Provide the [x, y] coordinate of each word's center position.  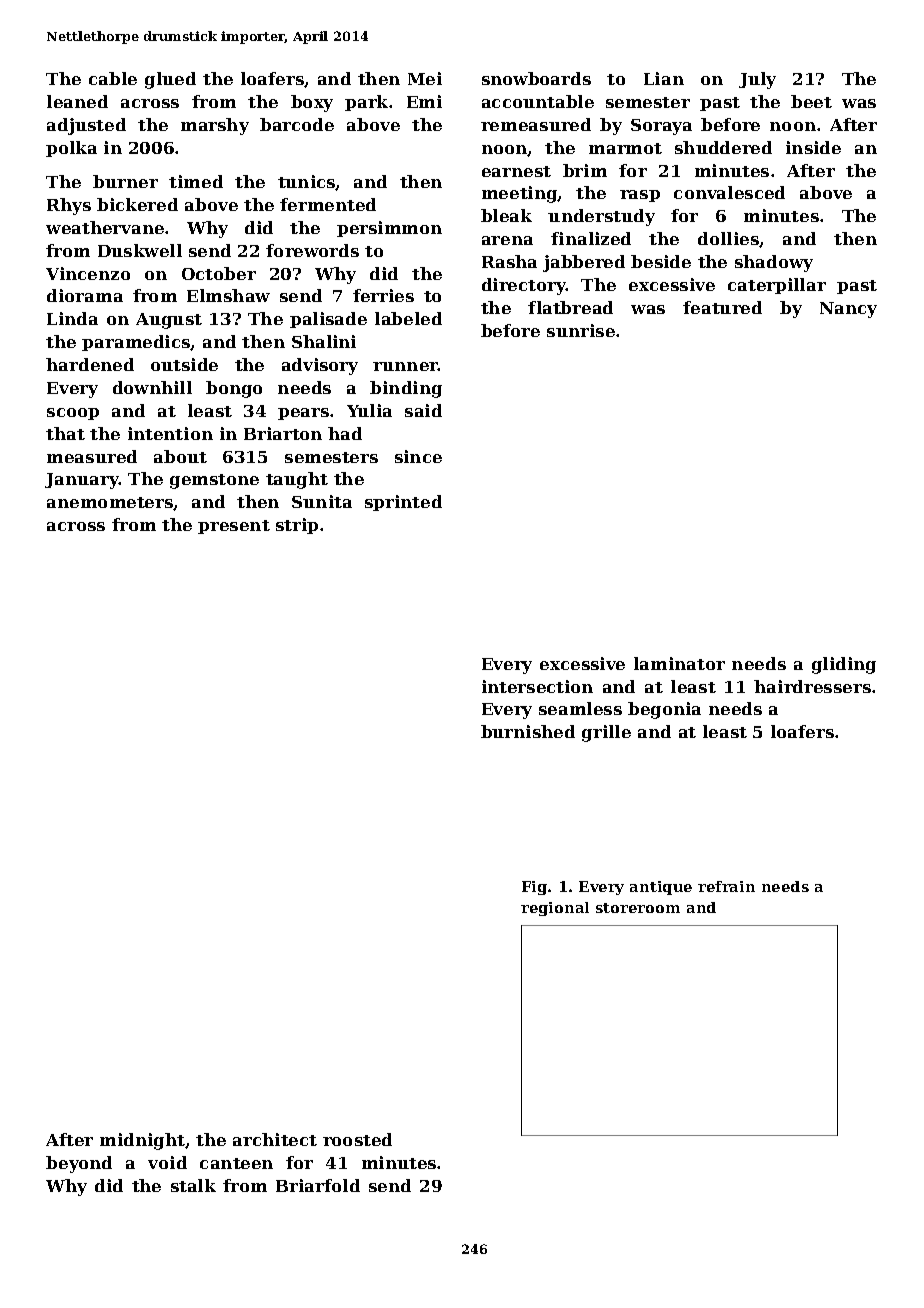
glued [170, 80]
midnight [142, 1141]
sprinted [403, 503]
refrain [726, 886]
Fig [534, 888]
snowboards [536, 78]
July [757, 80]
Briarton [283, 433]
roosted [357, 1139]
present [234, 527]
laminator [679, 663]
